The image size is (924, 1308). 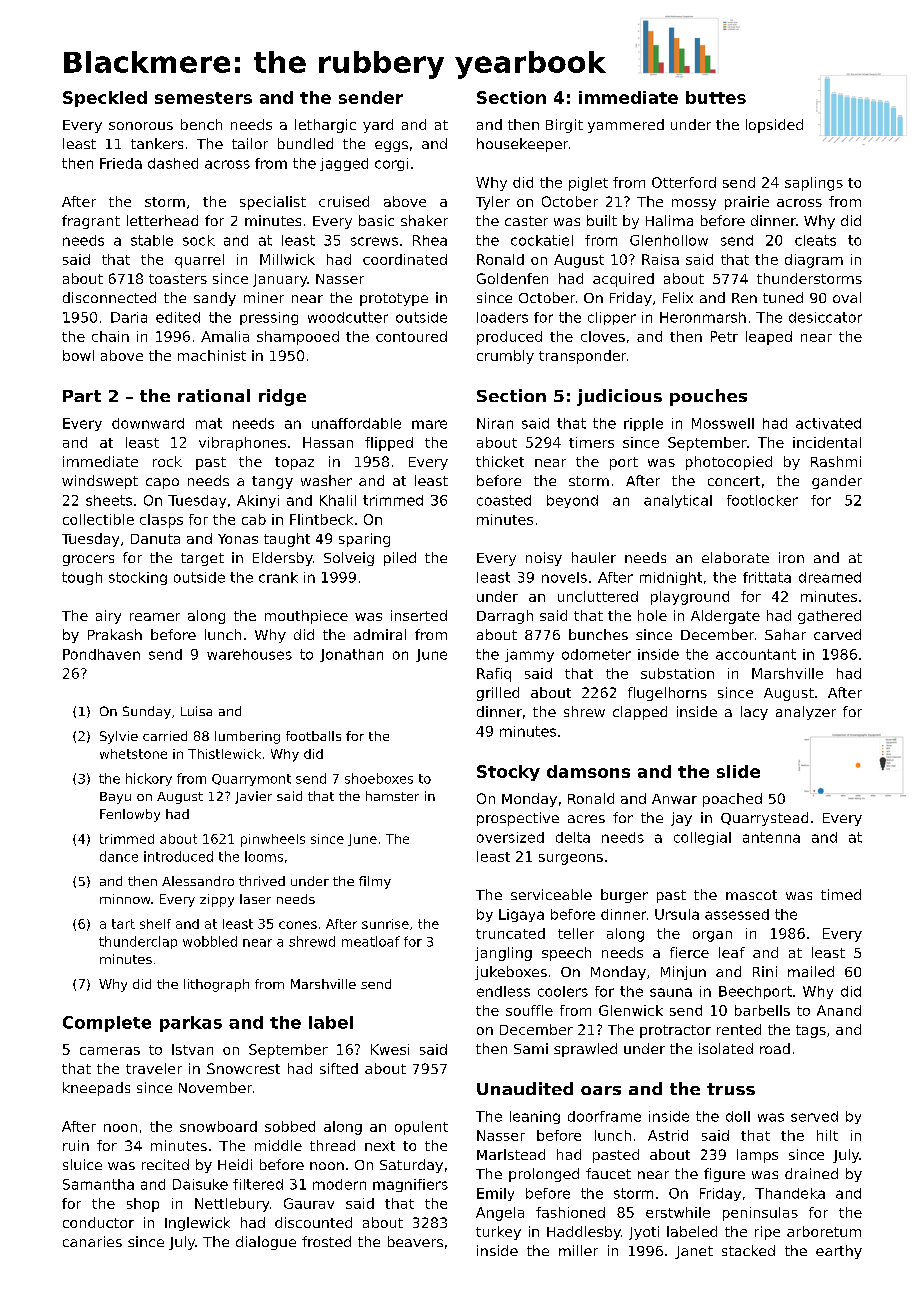 What do you see at coordinates (78, 355) in the screenshot?
I see `bowl` at bounding box center [78, 355].
